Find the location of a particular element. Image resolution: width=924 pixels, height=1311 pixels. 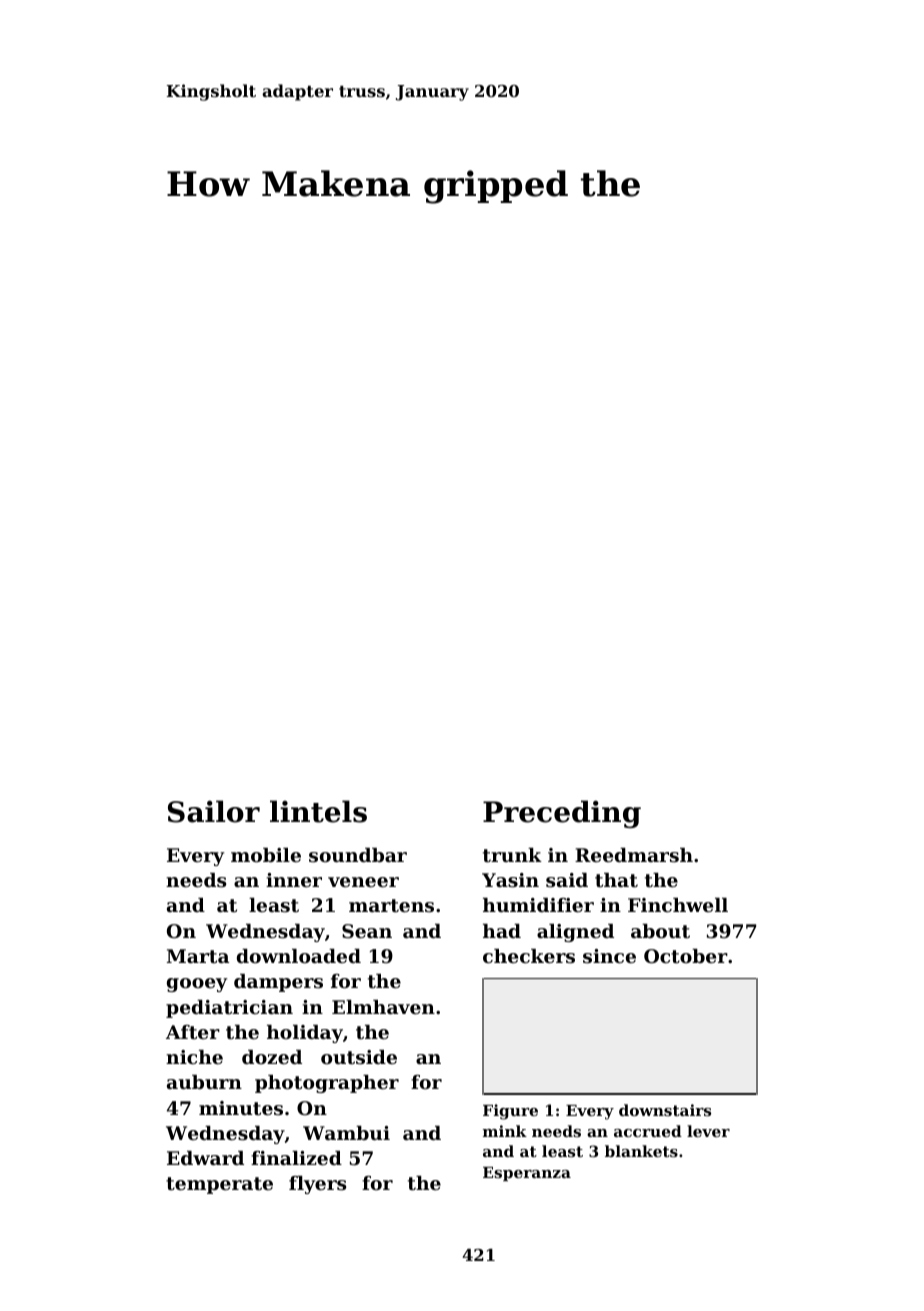

Reedmarsh is located at coordinates (634, 855).
